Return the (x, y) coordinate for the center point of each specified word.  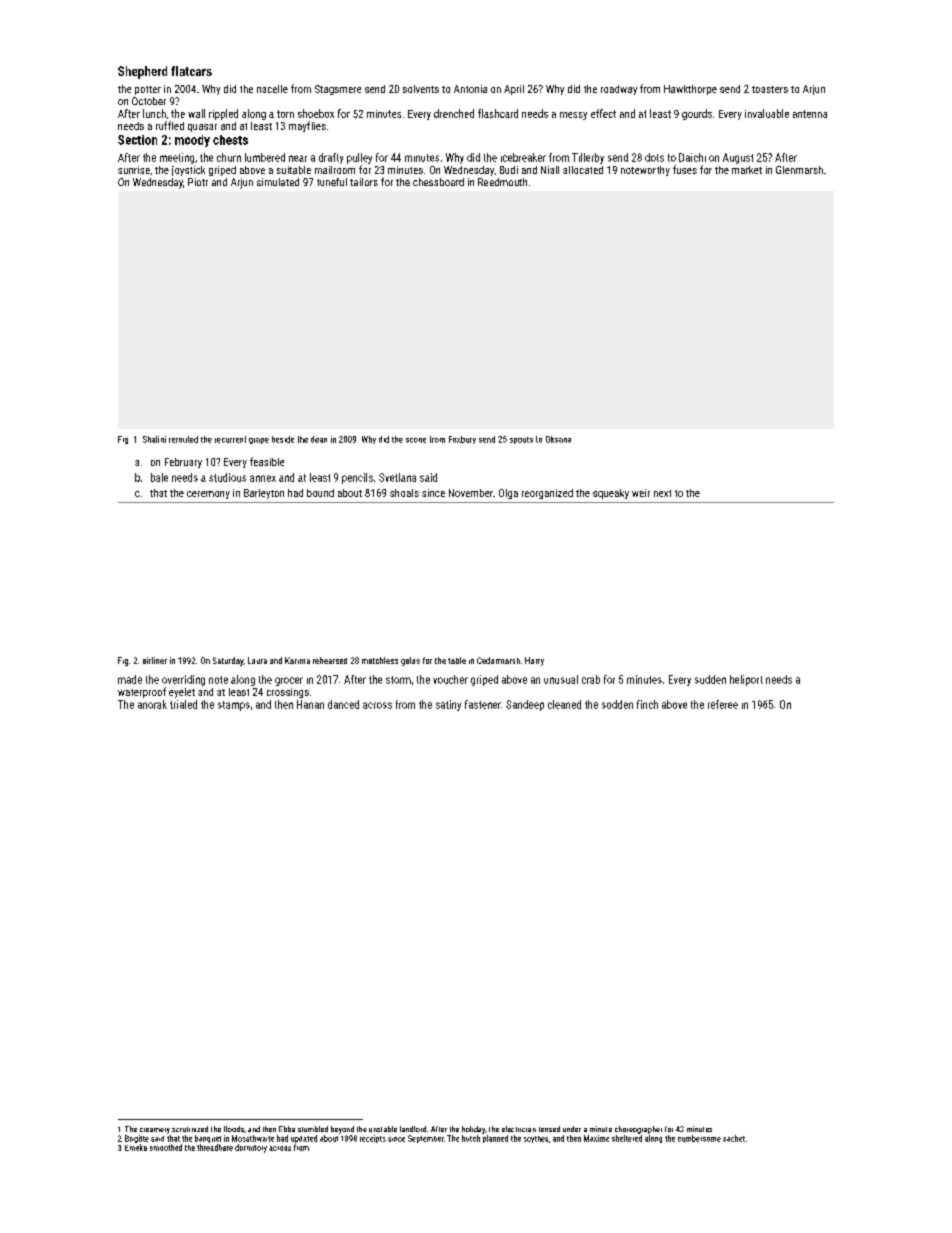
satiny (448, 705)
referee (723, 704)
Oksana (558, 439)
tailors (364, 182)
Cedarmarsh (498, 660)
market (747, 170)
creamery (155, 1131)
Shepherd (142, 72)
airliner (155, 660)
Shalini (154, 439)
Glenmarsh (799, 170)
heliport (746, 680)
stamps (234, 706)
